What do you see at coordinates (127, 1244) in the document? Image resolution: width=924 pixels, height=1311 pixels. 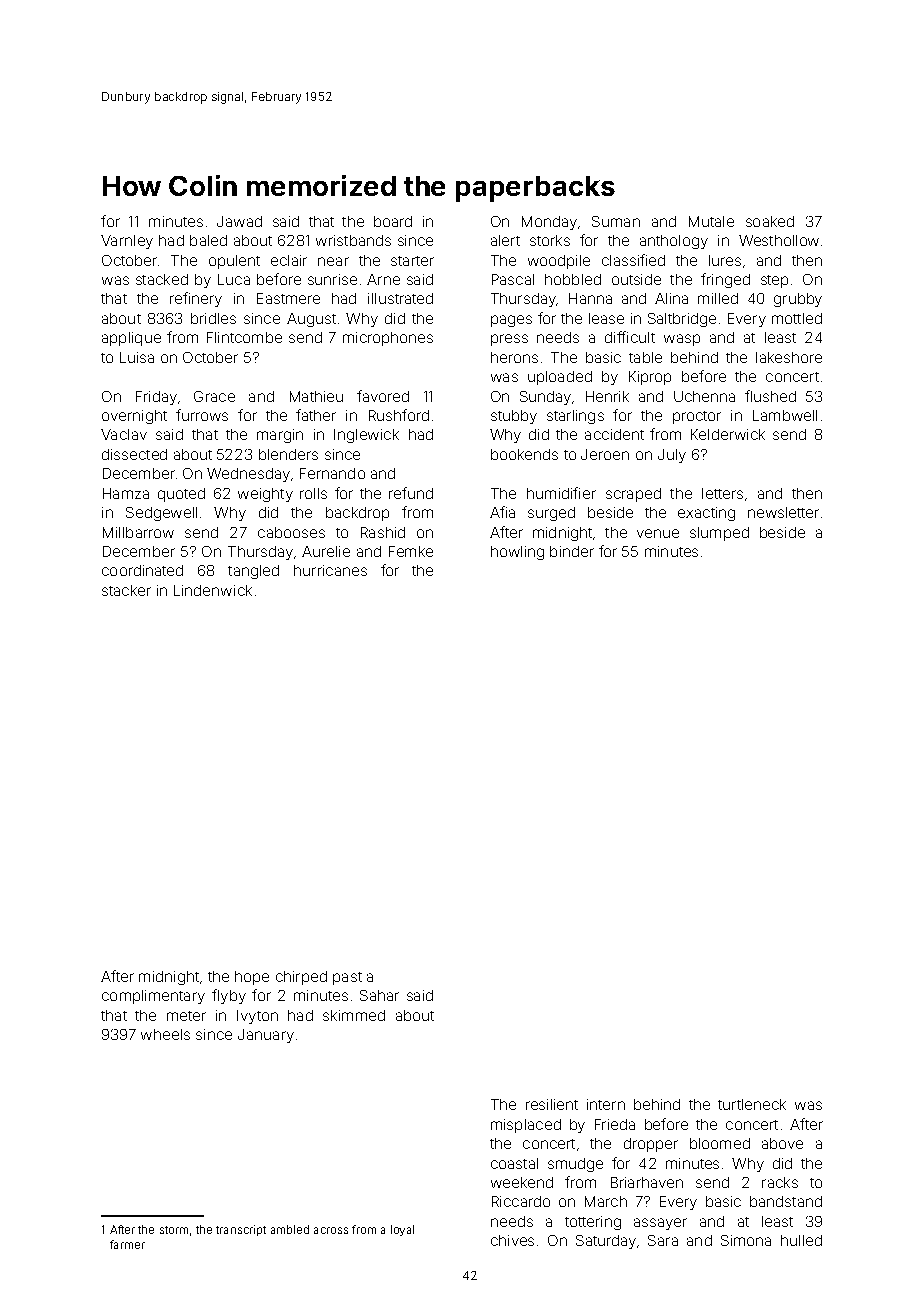 I see `farmer` at bounding box center [127, 1244].
